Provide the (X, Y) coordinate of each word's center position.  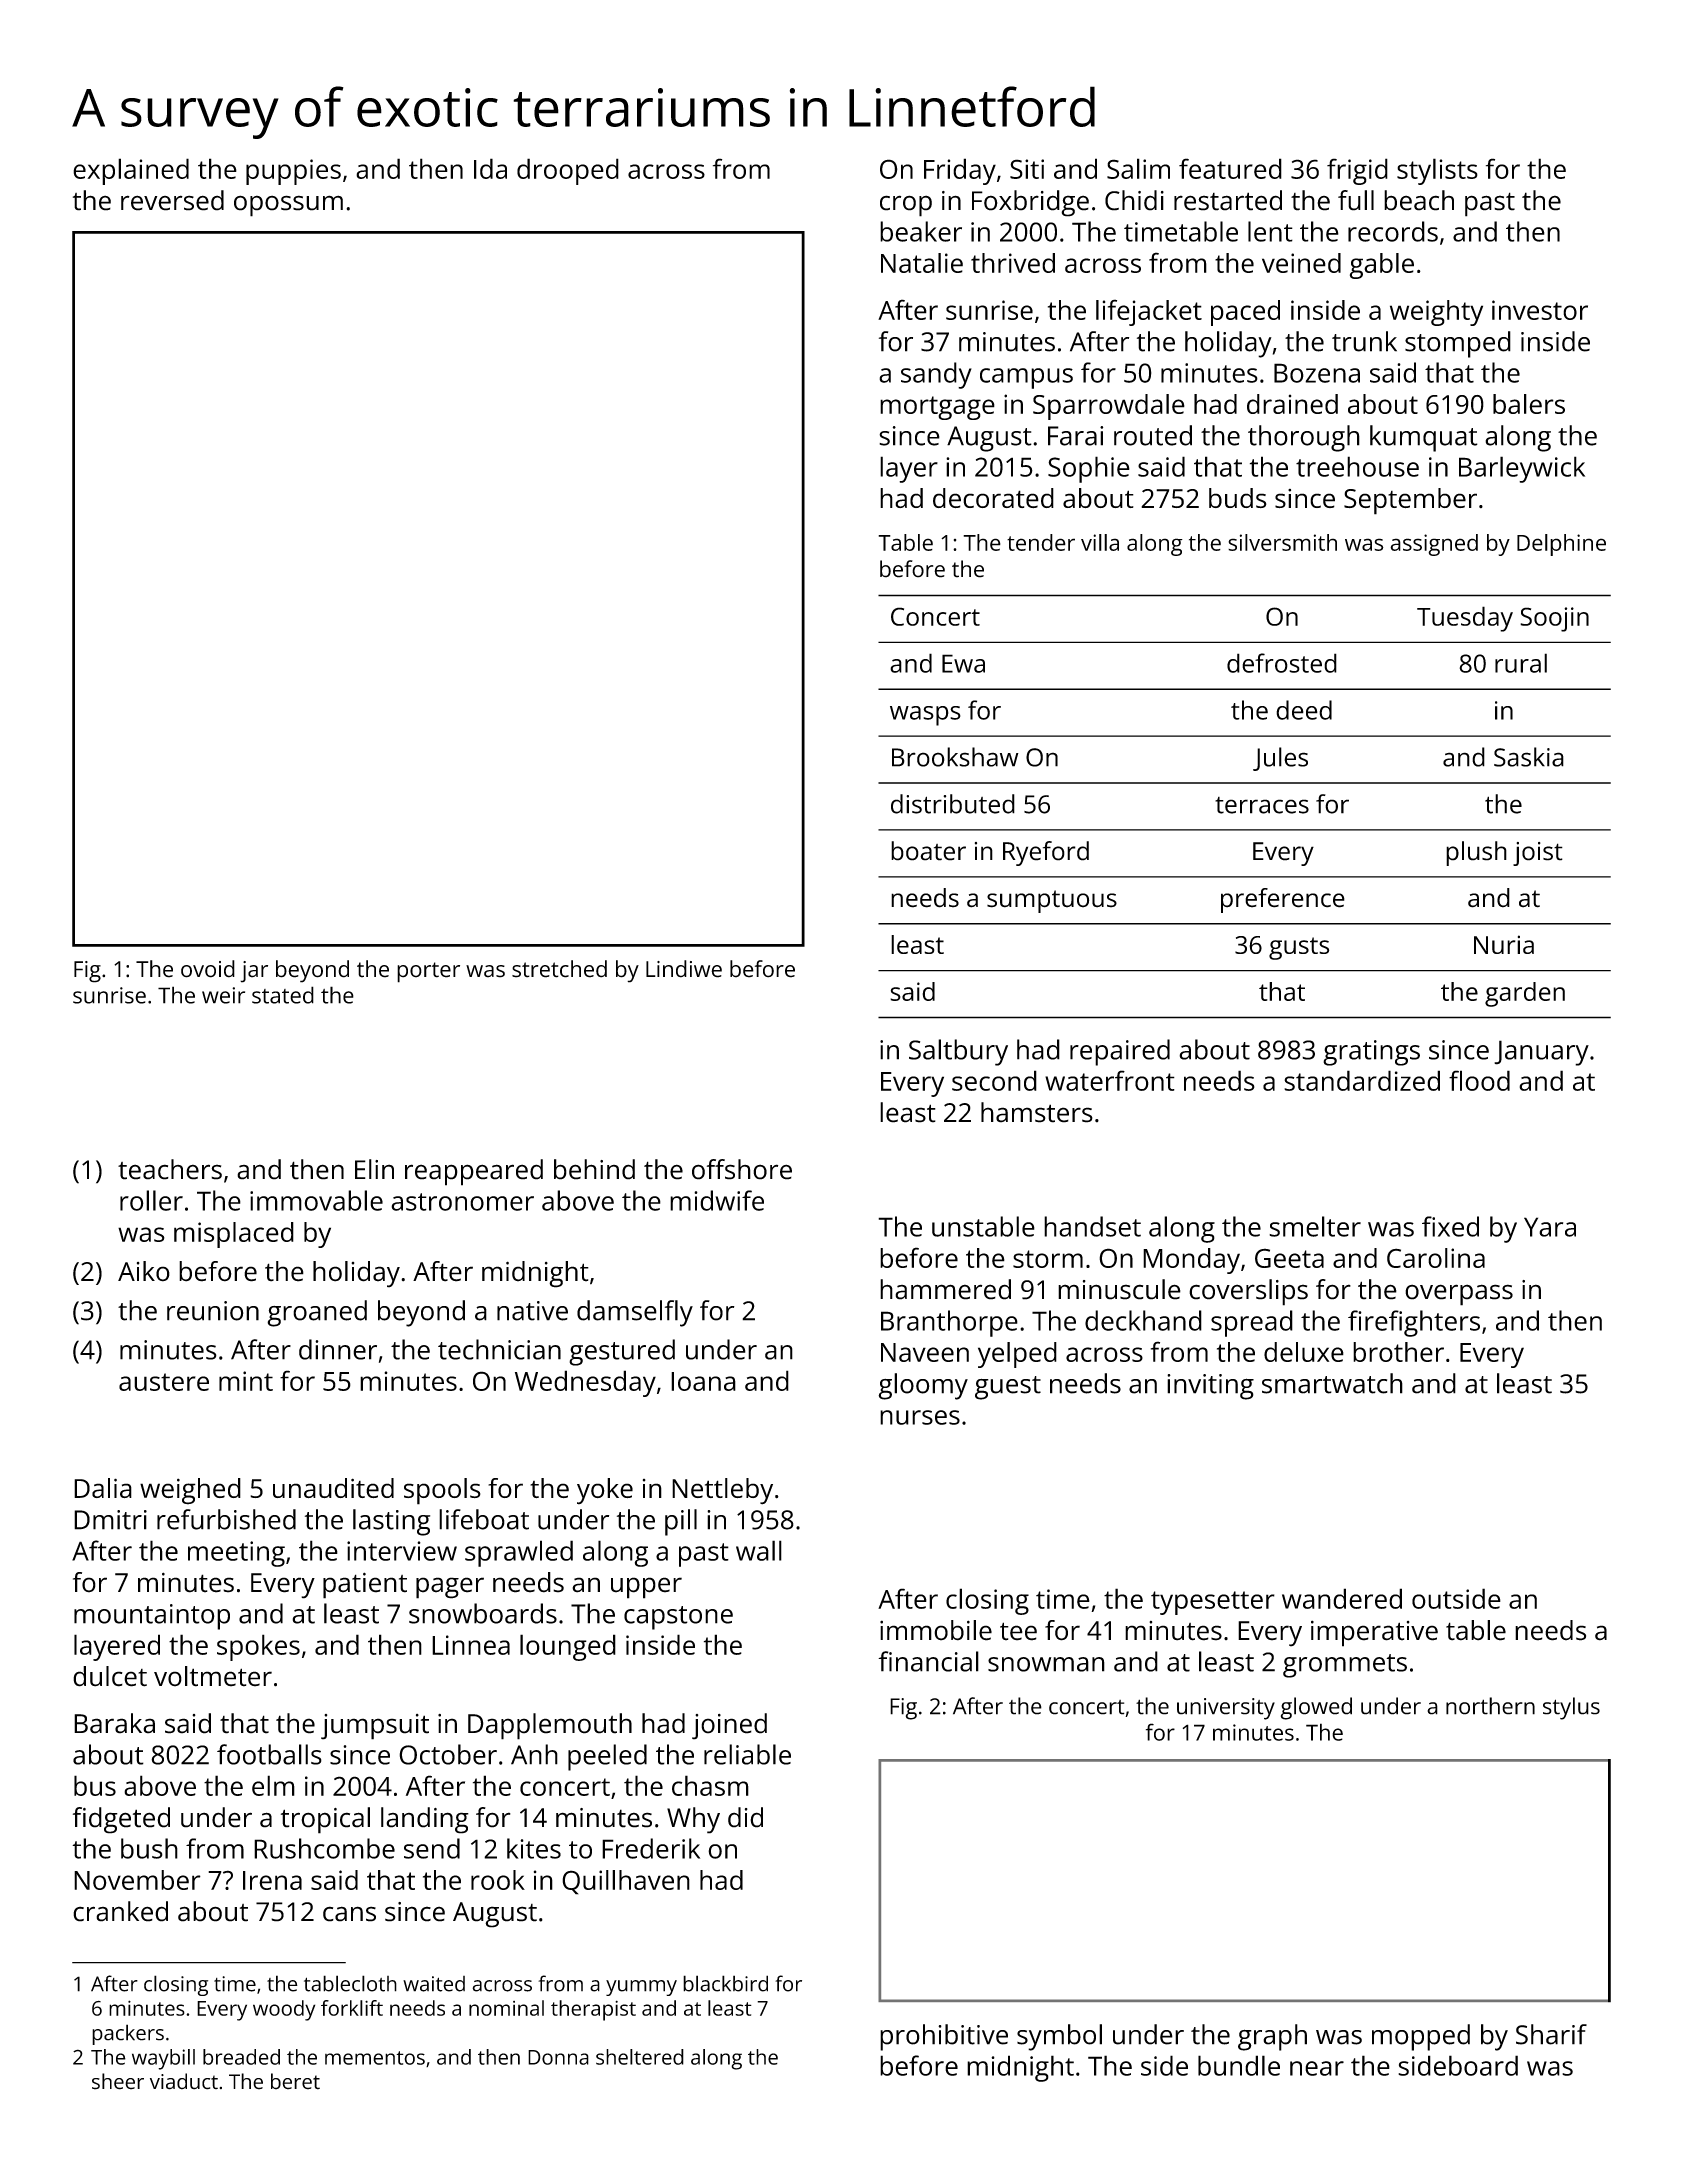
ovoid (208, 969)
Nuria (1504, 944)
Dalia (103, 1488)
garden (1525, 994)
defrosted (1282, 663)
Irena (272, 1880)
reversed (172, 200)
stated (283, 995)
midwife (717, 1200)
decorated (993, 498)
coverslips (1248, 1292)
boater (928, 851)
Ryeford (1046, 853)
